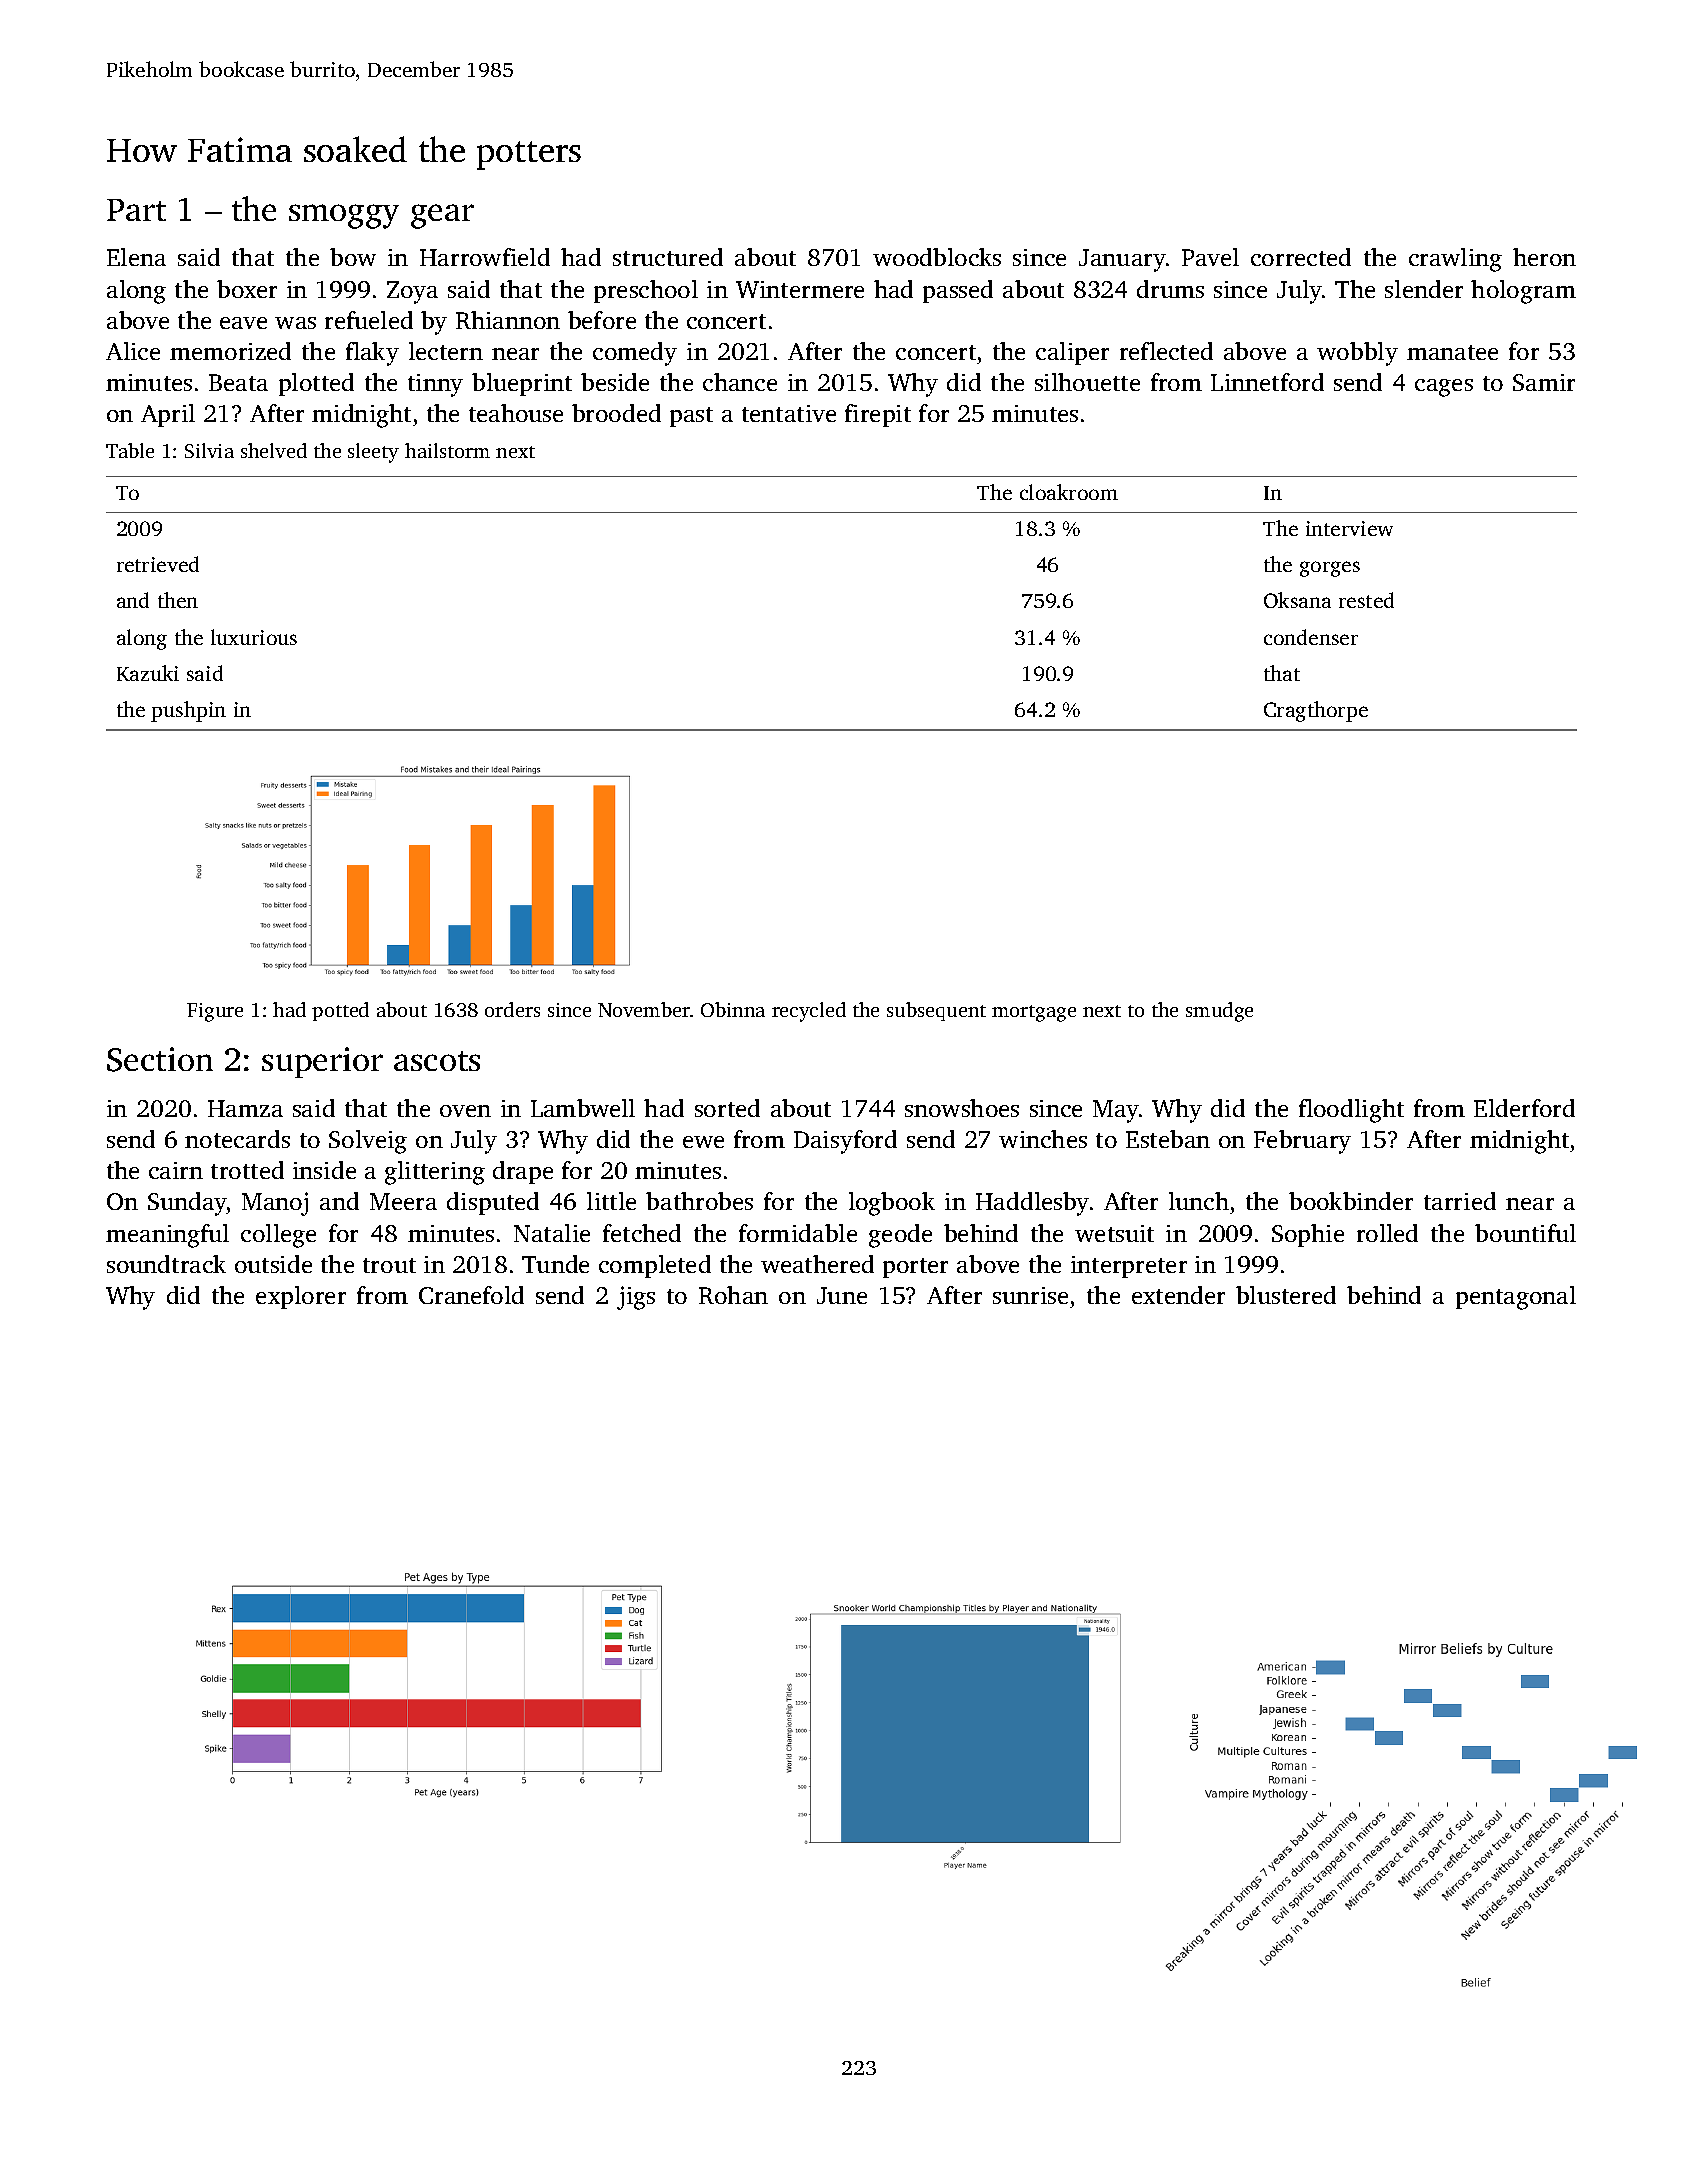 The height and width of the document is (2178, 1683). What do you see at coordinates (1349, 528) in the document?
I see `interview` at bounding box center [1349, 528].
